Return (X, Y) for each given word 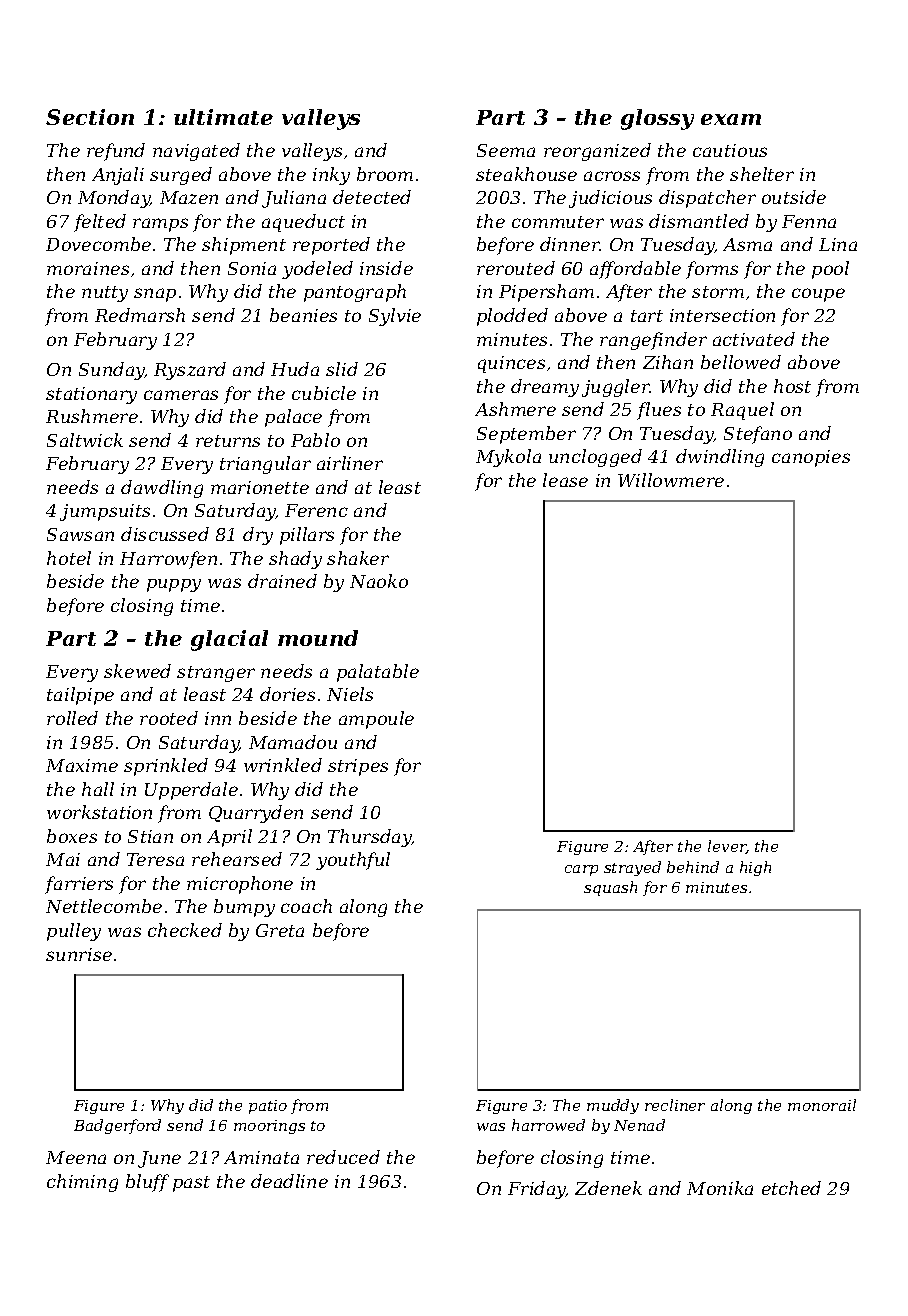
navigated (196, 152)
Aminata (261, 1157)
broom (385, 174)
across (612, 176)
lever (727, 847)
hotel (69, 558)
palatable (378, 673)
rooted (169, 718)
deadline (289, 1181)
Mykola (508, 458)
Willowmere (671, 480)
